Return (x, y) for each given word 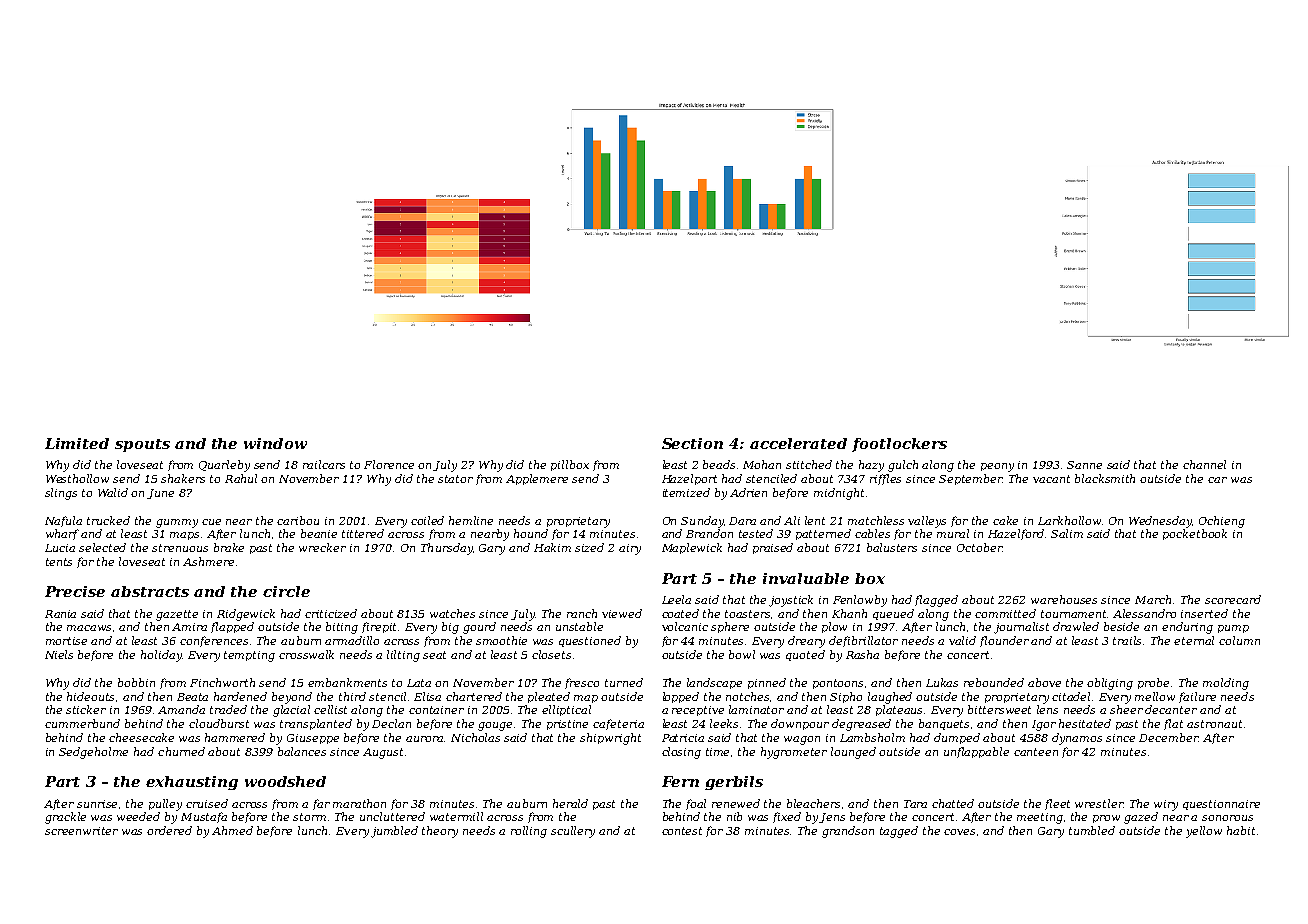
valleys (927, 522)
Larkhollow (1069, 520)
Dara (742, 521)
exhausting (192, 783)
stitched (809, 464)
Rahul (241, 478)
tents (59, 562)
